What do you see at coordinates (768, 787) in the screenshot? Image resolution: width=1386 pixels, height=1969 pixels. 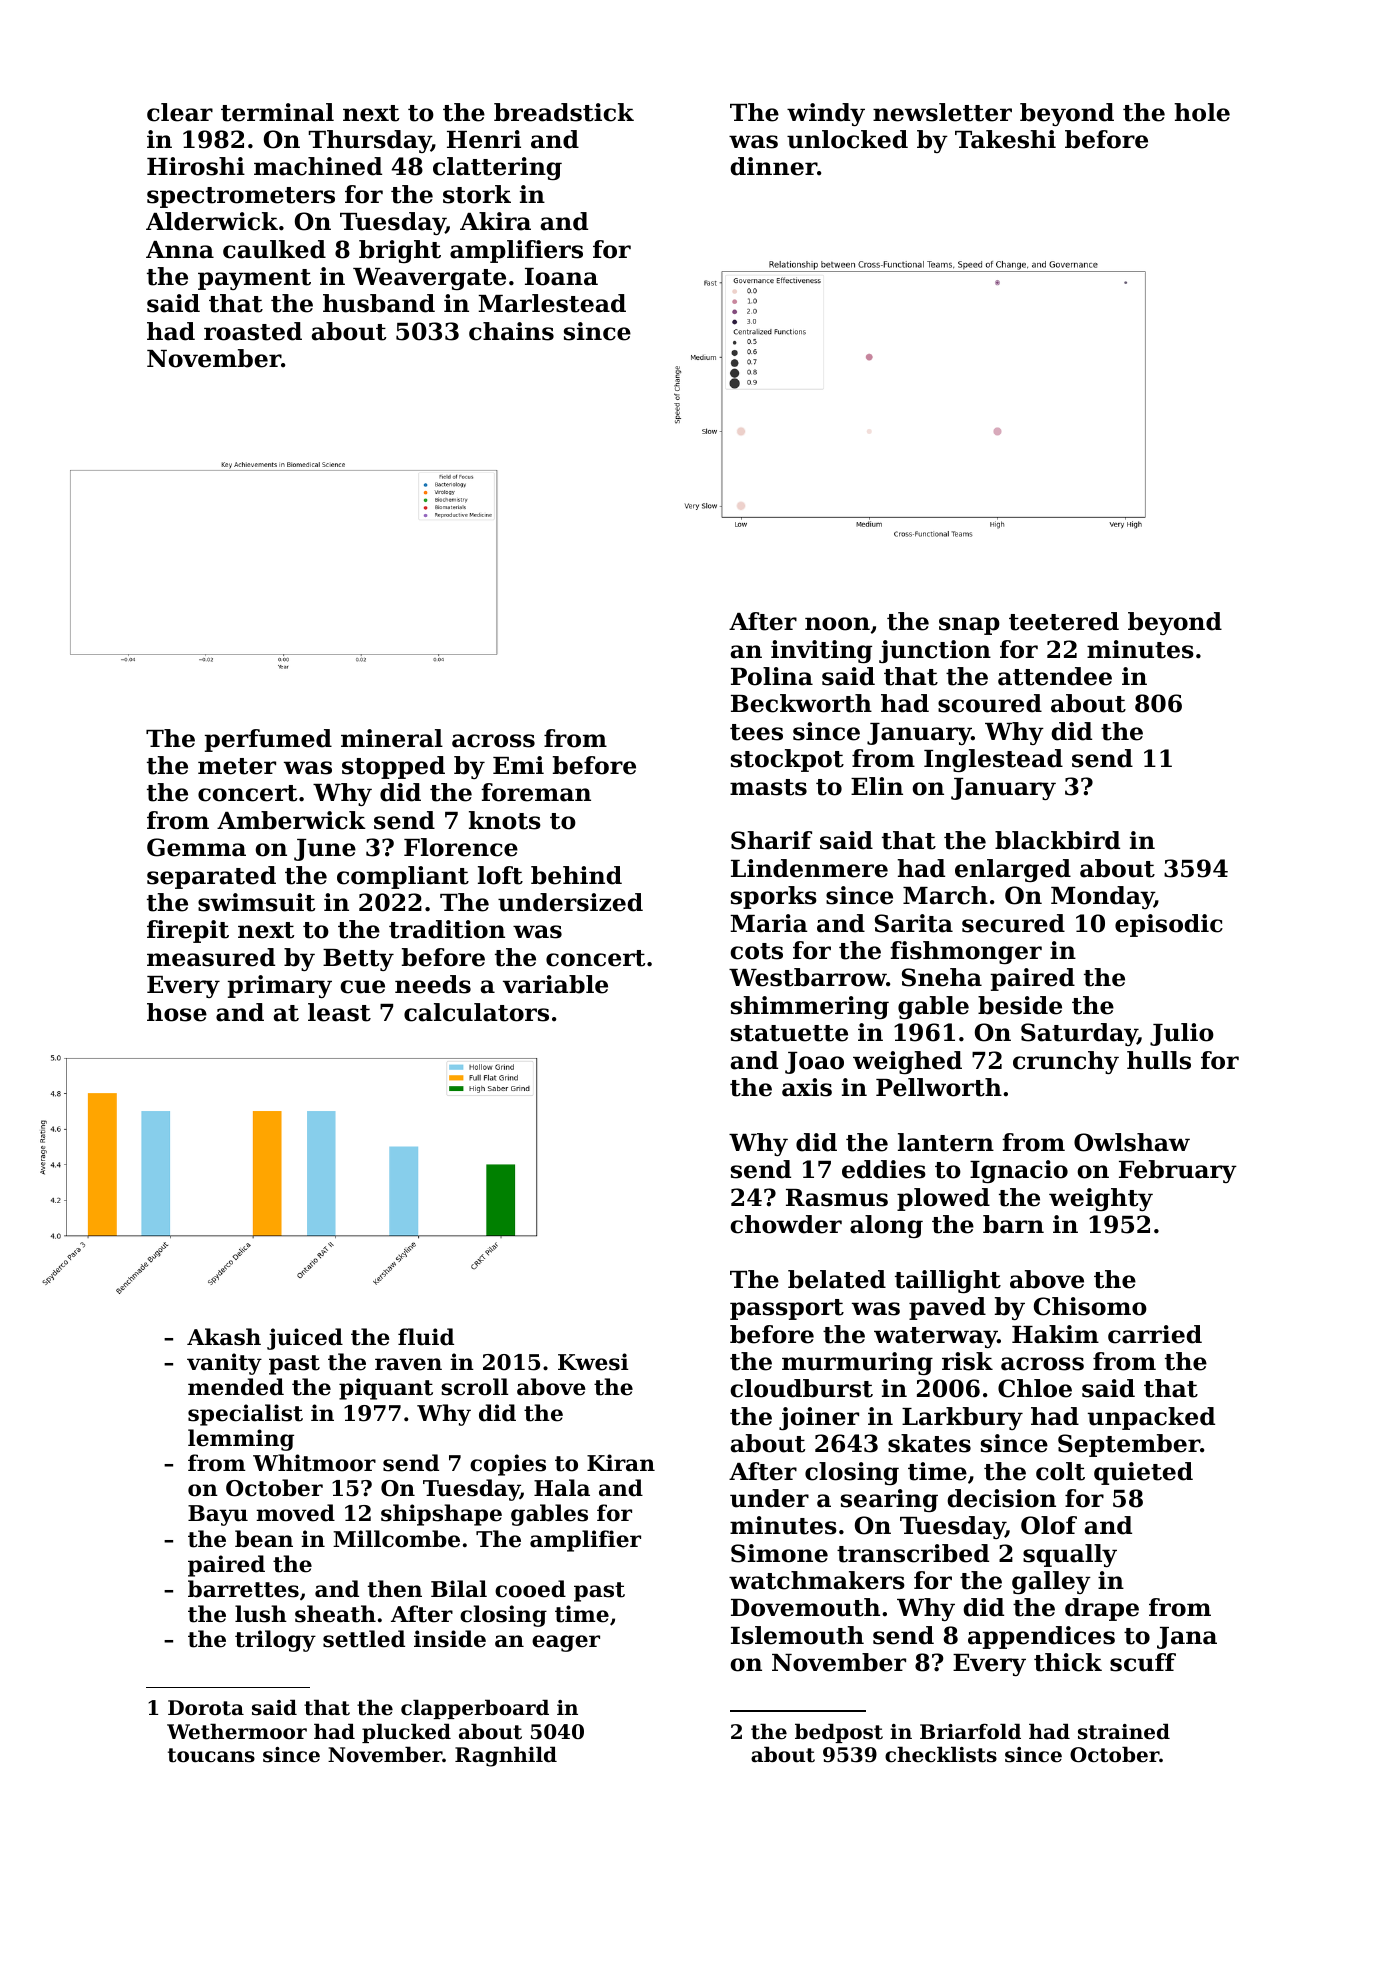 I see `masts` at bounding box center [768, 787].
